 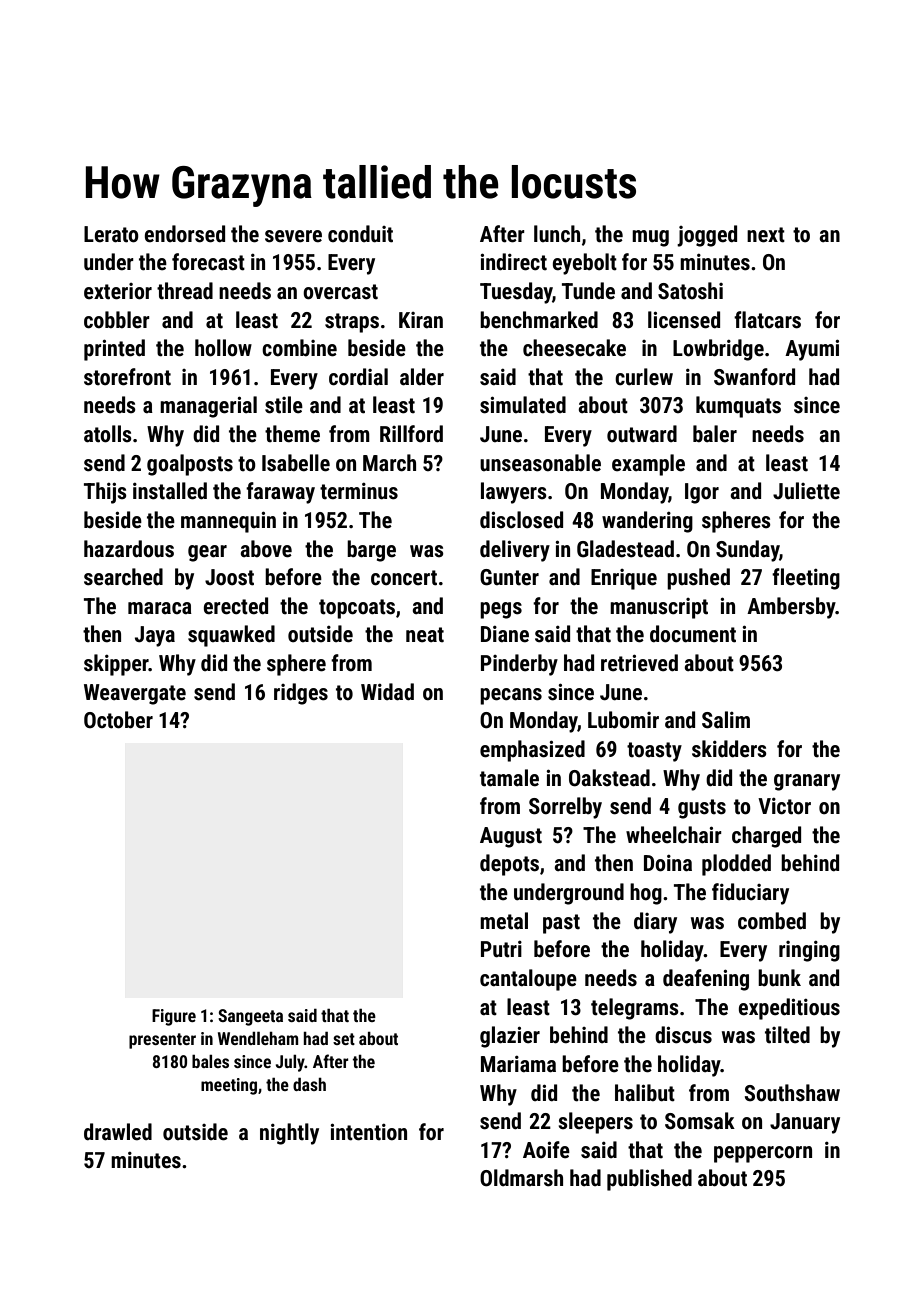 I want to click on Tunde, so click(x=588, y=291).
